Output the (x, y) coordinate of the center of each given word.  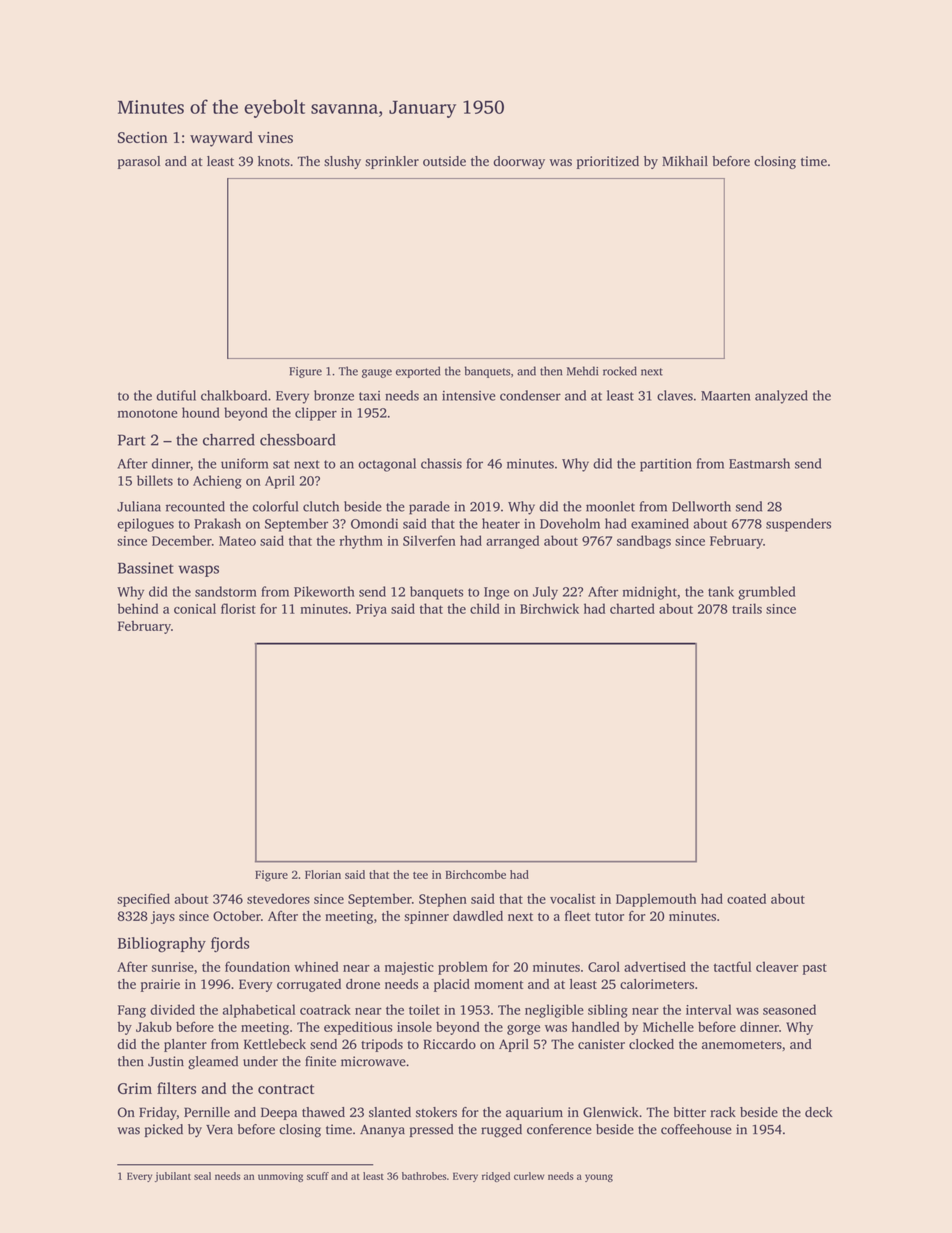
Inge (496, 593)
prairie (160, 985)
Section (143, 137)
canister (601, 1044)
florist (238, 608)
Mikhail (685, 161)
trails (747, 608)
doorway (519, 162)
